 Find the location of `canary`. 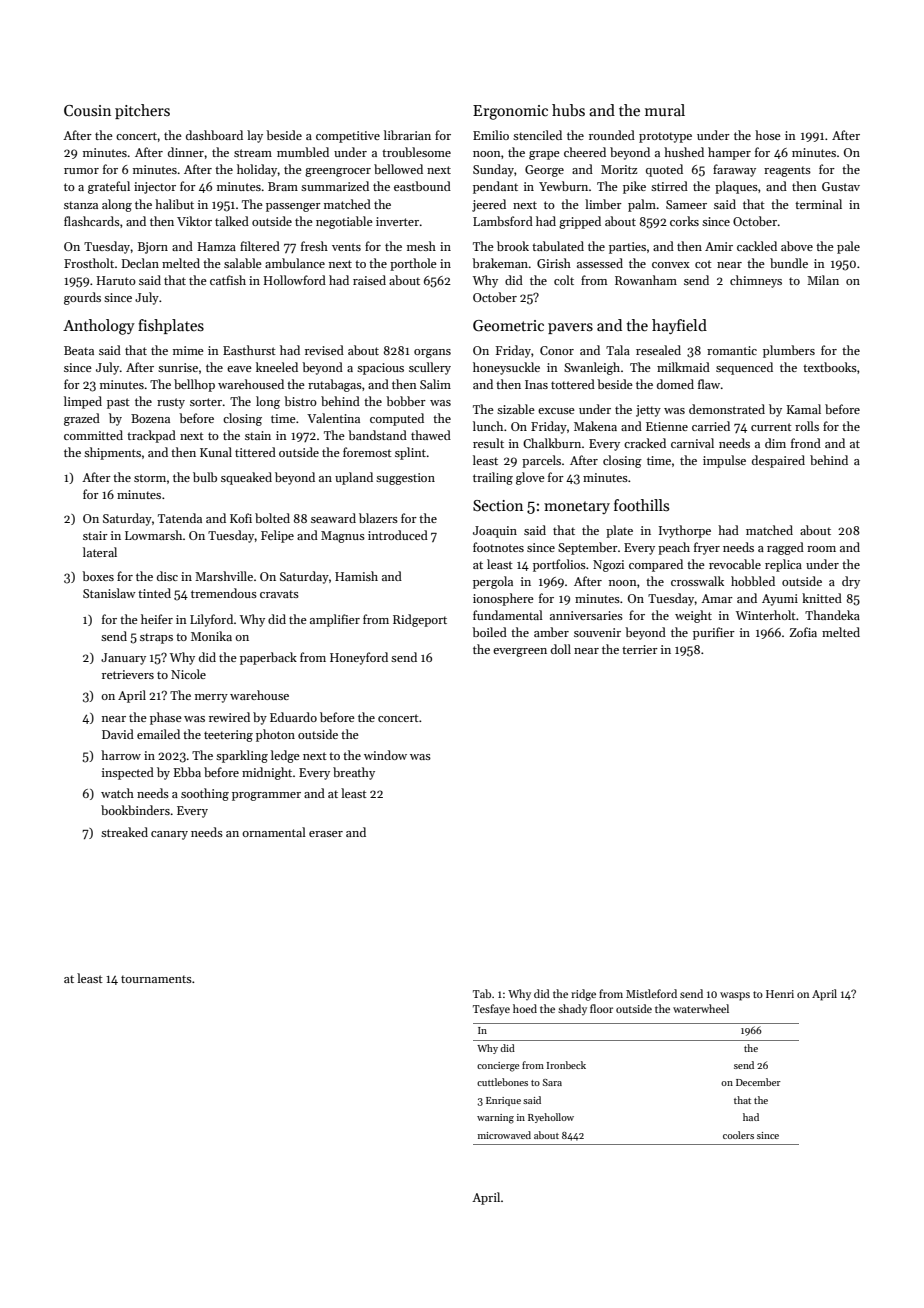

canary is located at coordinates (169, 835).
